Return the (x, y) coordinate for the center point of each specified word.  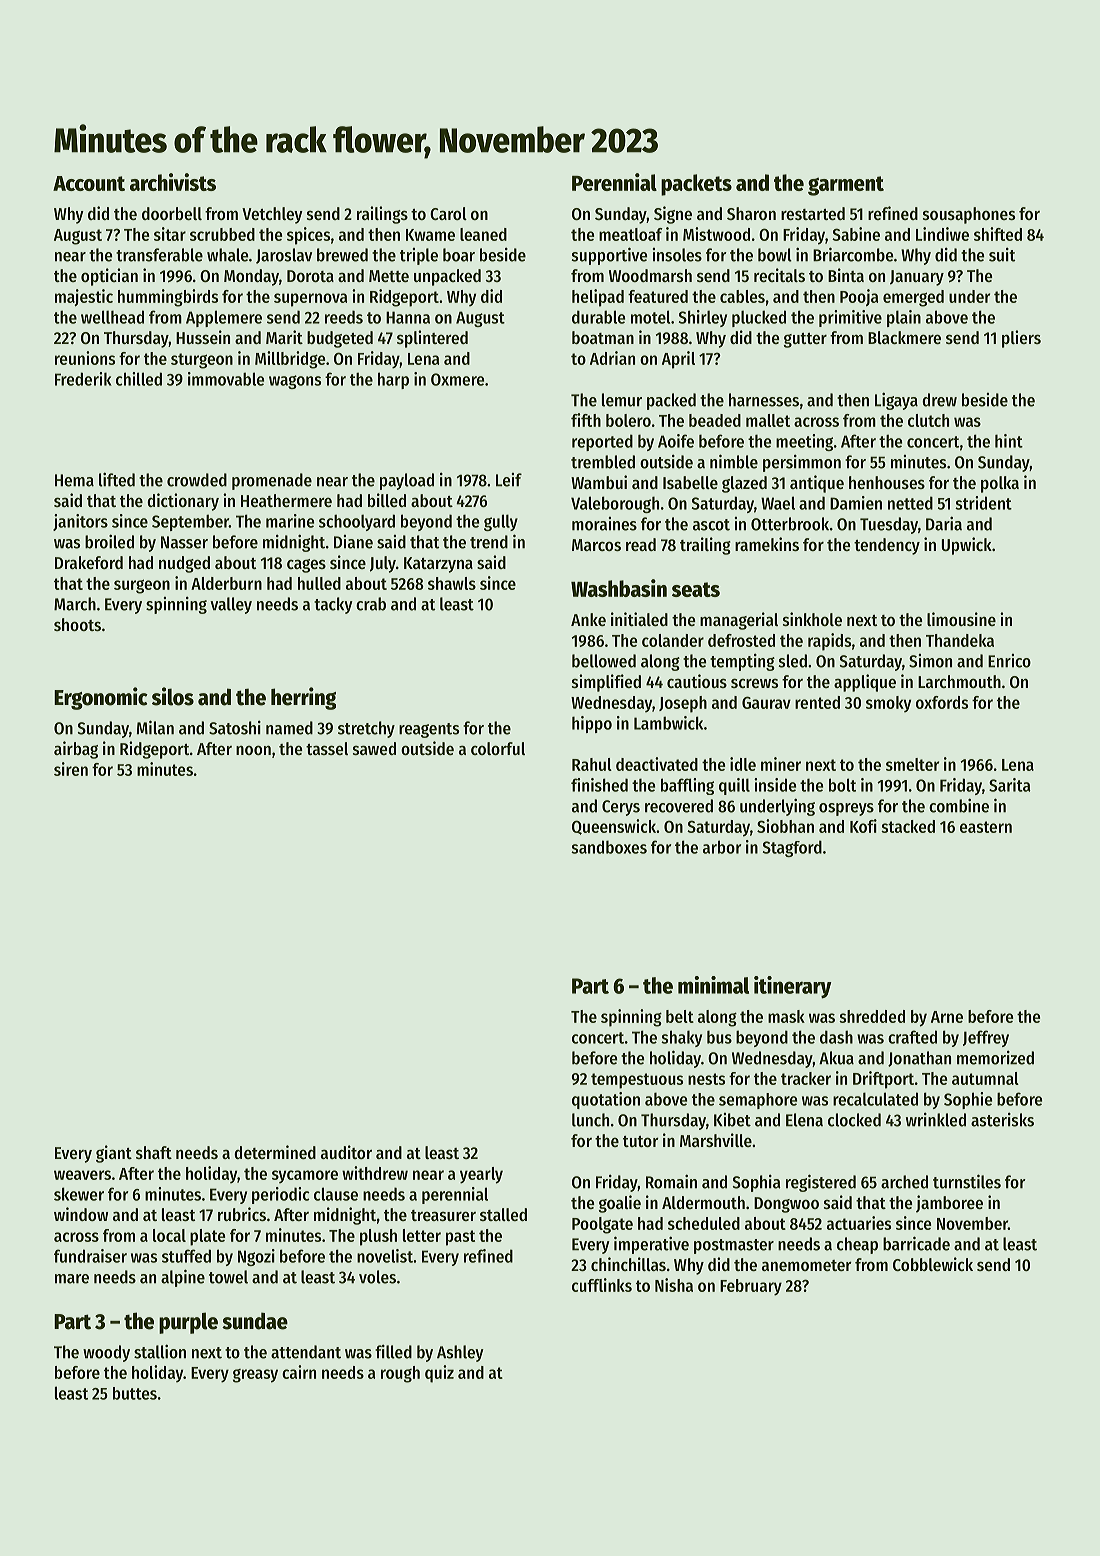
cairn (299, 1372)
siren (71, 769)
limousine (961, 619)
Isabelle (690, 482)
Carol (448, 213)
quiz (439, 1374)
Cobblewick (933, 1264)
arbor (722, 847)
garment (846, 186)
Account (89, 183)
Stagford (792, 848)
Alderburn (226, 583)
